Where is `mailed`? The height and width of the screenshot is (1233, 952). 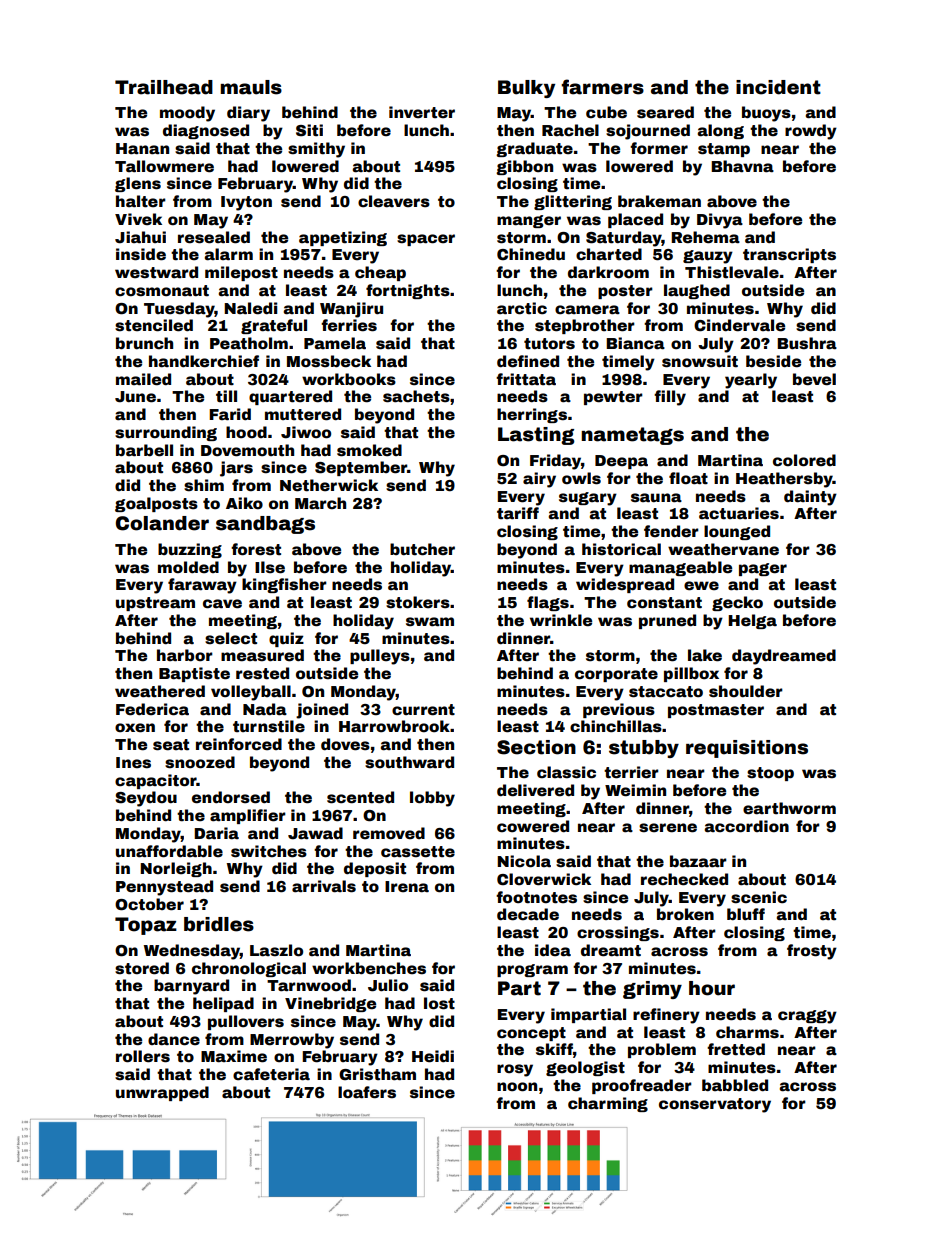 mailed is located at coordinates (143, 379).
